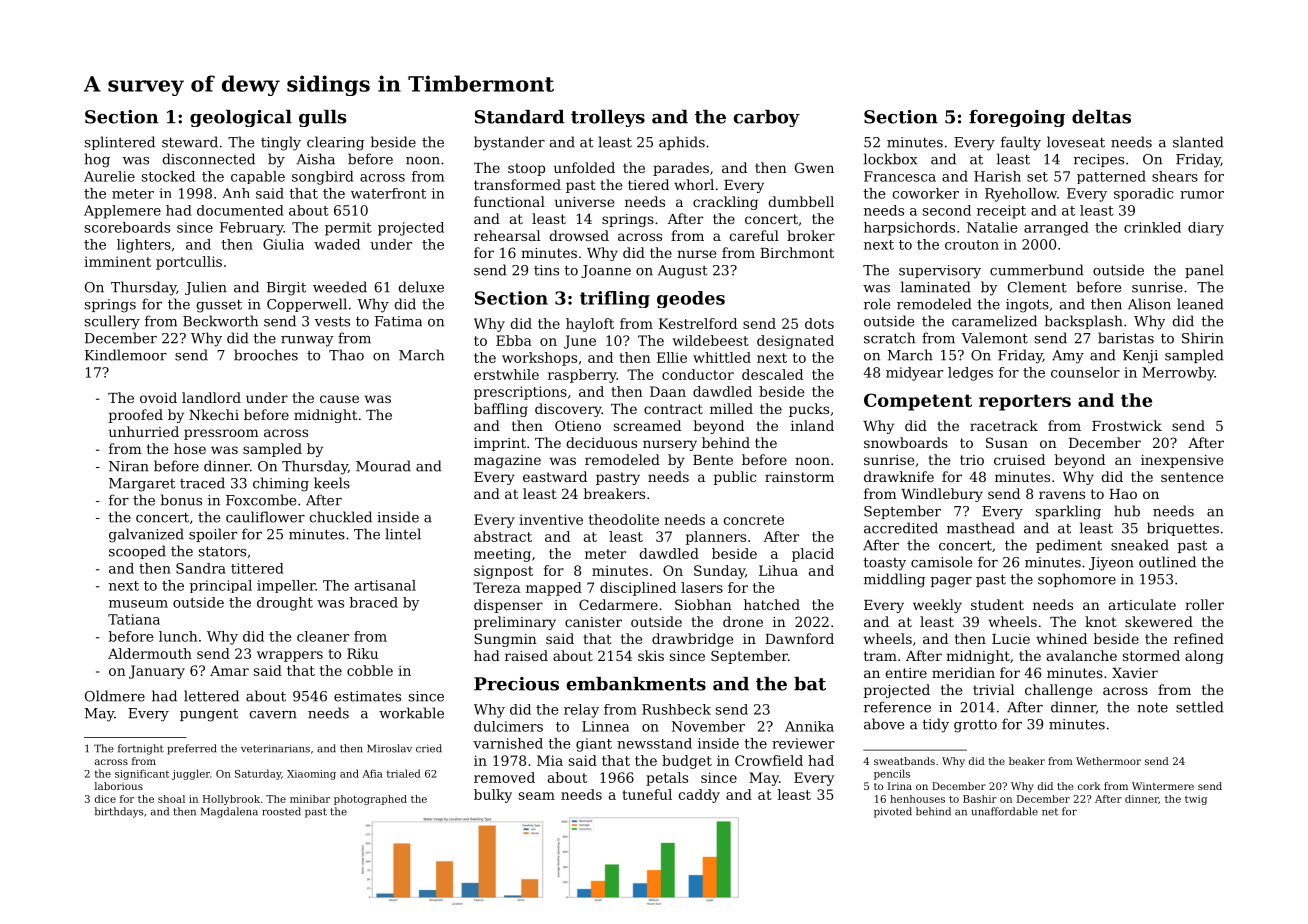 This screenshot has width=1308, height=924. Describe the element at coordinates (1004, 811) in the screenshot. I see `unaffordable` at that location.
